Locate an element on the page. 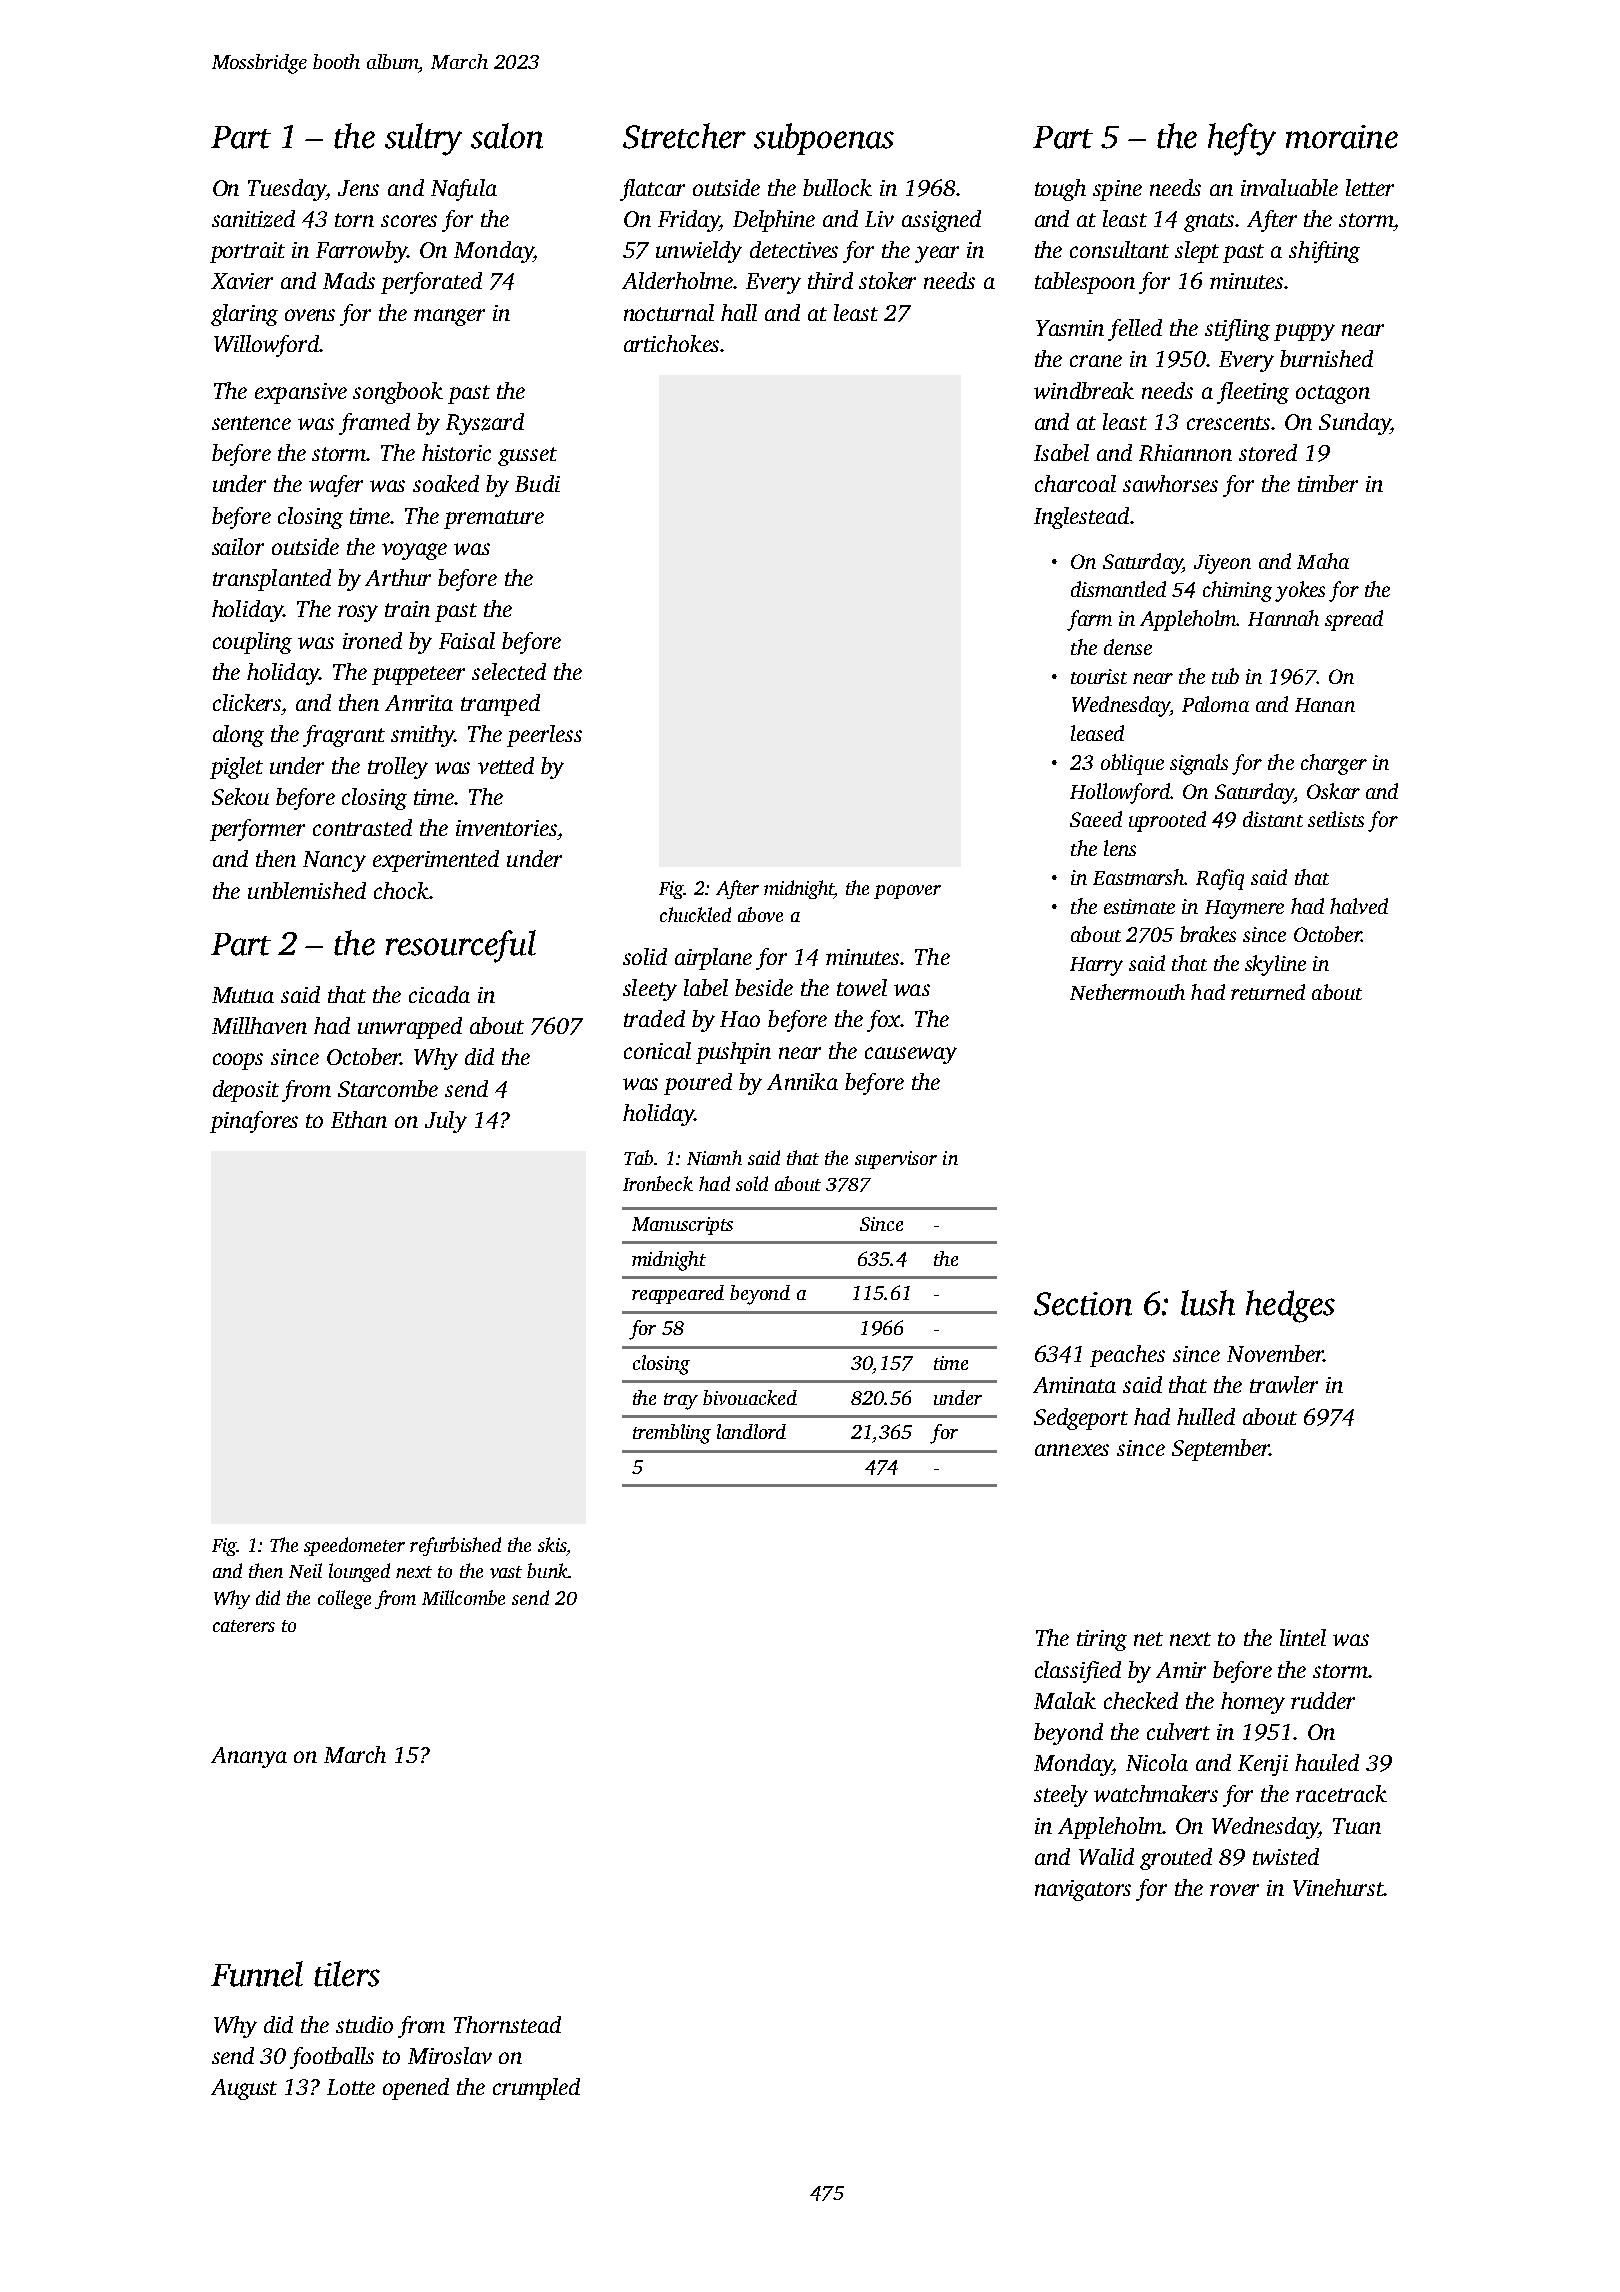 The width and height of the page is (1620, 2292). trembling is located at coordinates (672, 1434).
